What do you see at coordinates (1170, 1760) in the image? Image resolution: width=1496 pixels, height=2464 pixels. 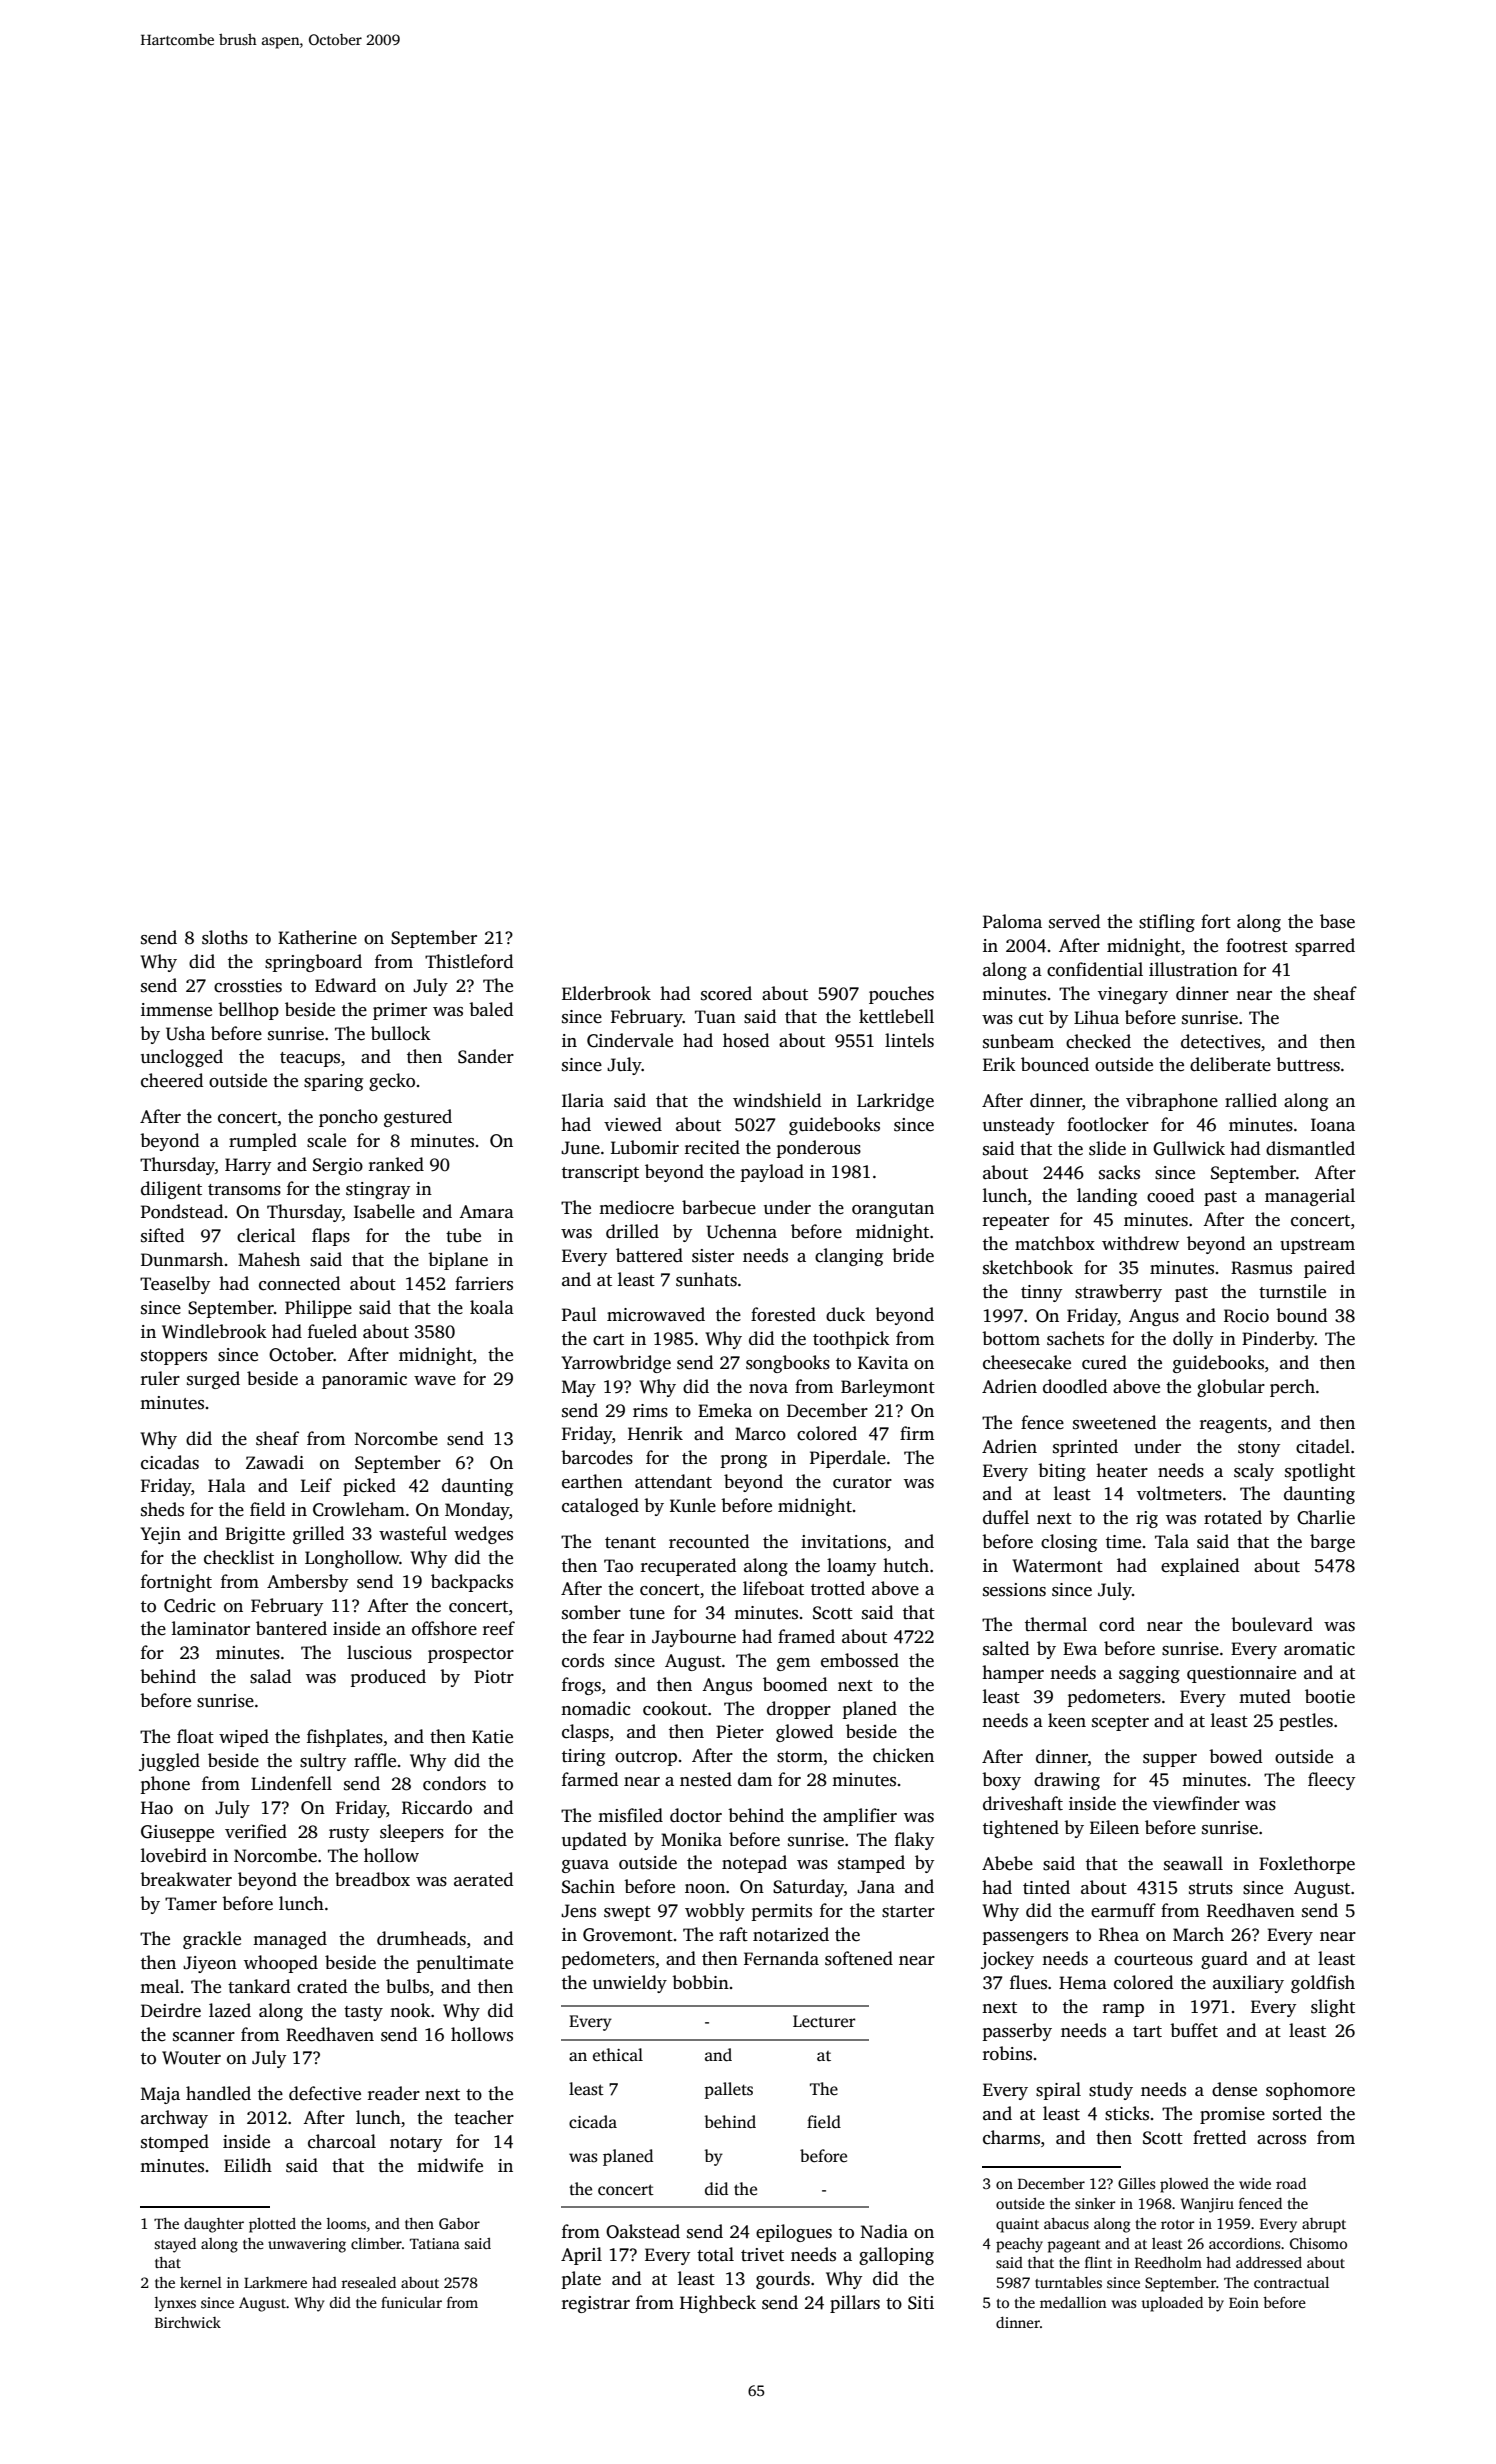 I see `supper` at bounding box center [1170, 1760].
